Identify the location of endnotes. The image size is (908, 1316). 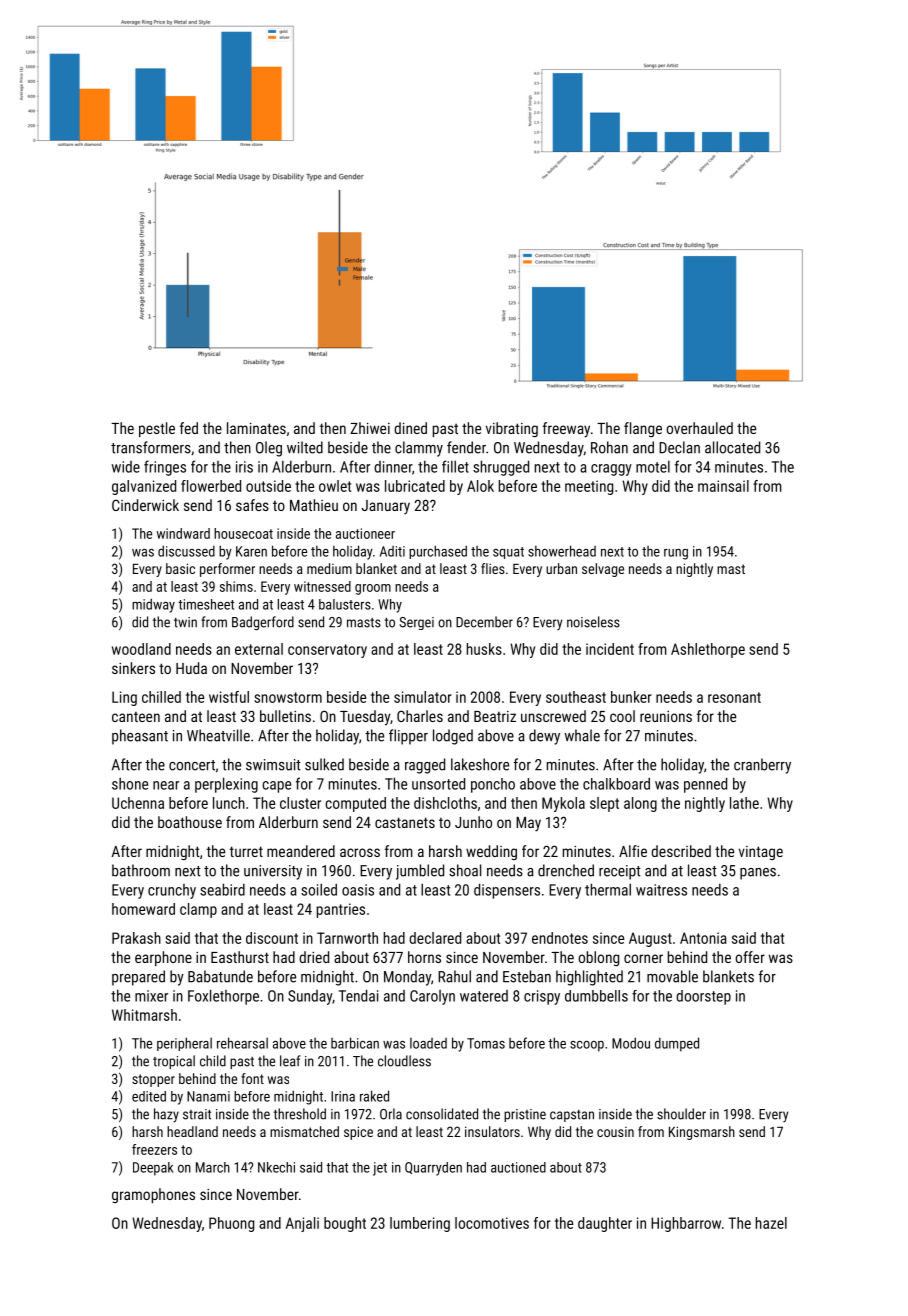
(560, 938).
